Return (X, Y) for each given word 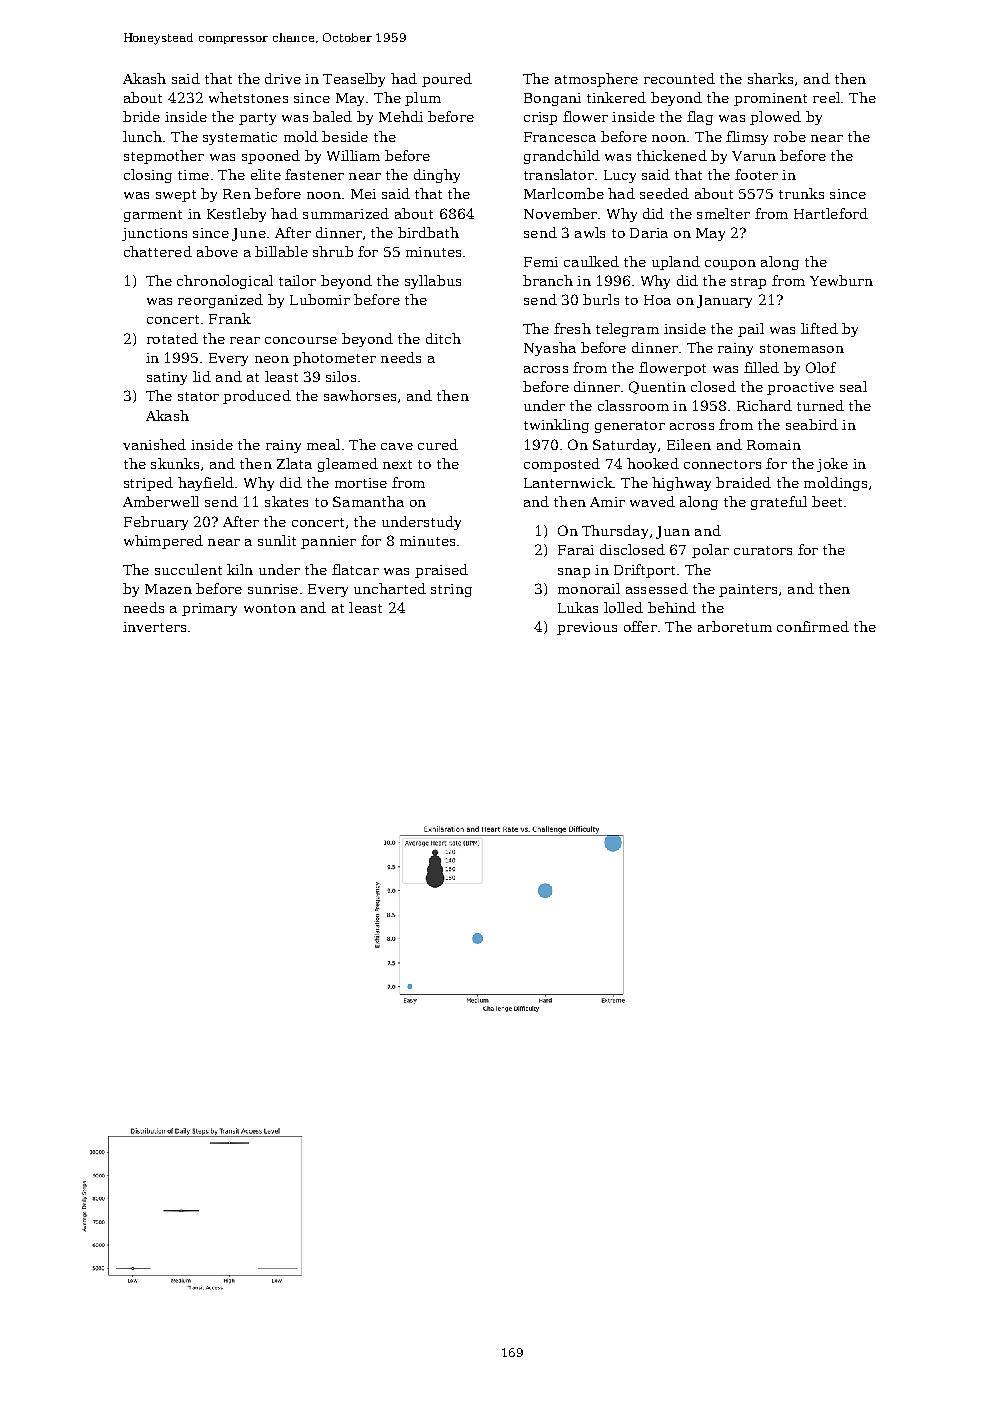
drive (283, 78)
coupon (730, 265)
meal (323, 444)
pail (751, 330)
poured (447, 80)
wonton (270, 608)
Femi (541, 262)
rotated (172, 338)
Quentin (657, 387)
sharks (770, 78)
